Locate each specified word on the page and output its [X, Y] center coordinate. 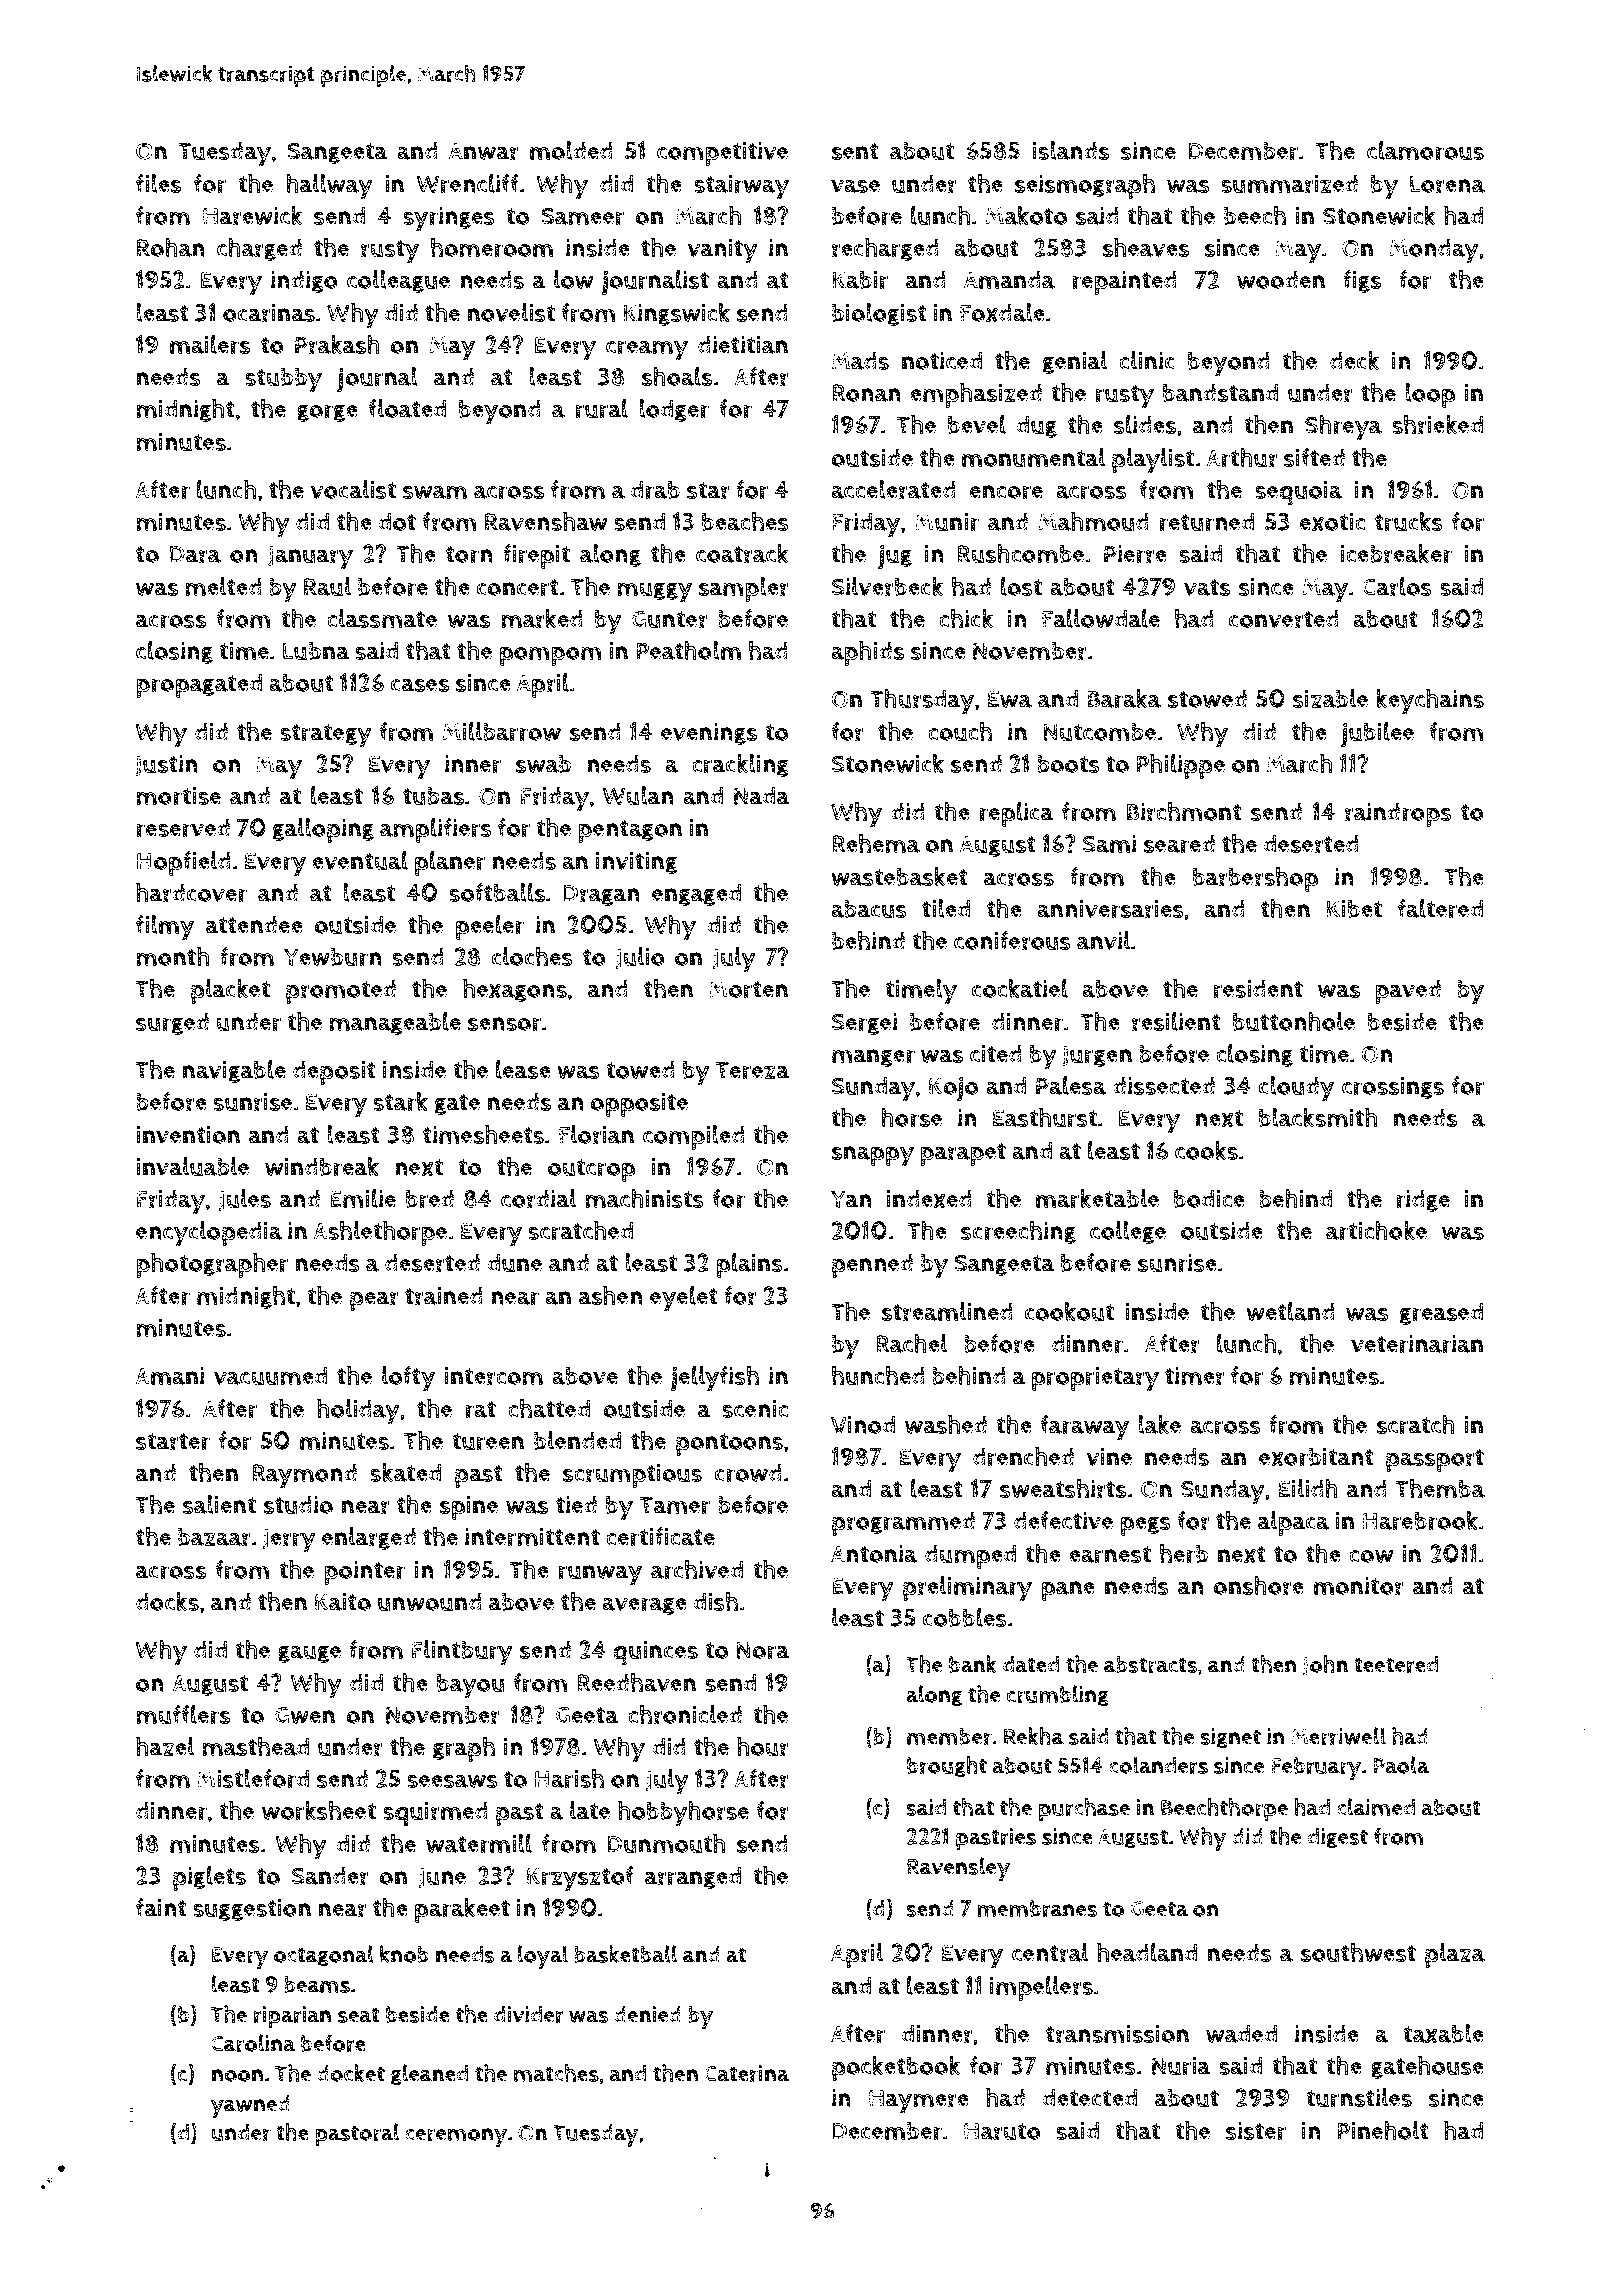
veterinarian [1417, 1344]
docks [167, 1601]
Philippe [1180, 766]
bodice [1209, 1198]
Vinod [863, 1424]
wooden [1281, 279]
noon [237, 2075]
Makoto [1026, 215]
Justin [166, 765]
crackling [740, 765]
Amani [169, 1376]
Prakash [337, 345]
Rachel [911, 1343]
